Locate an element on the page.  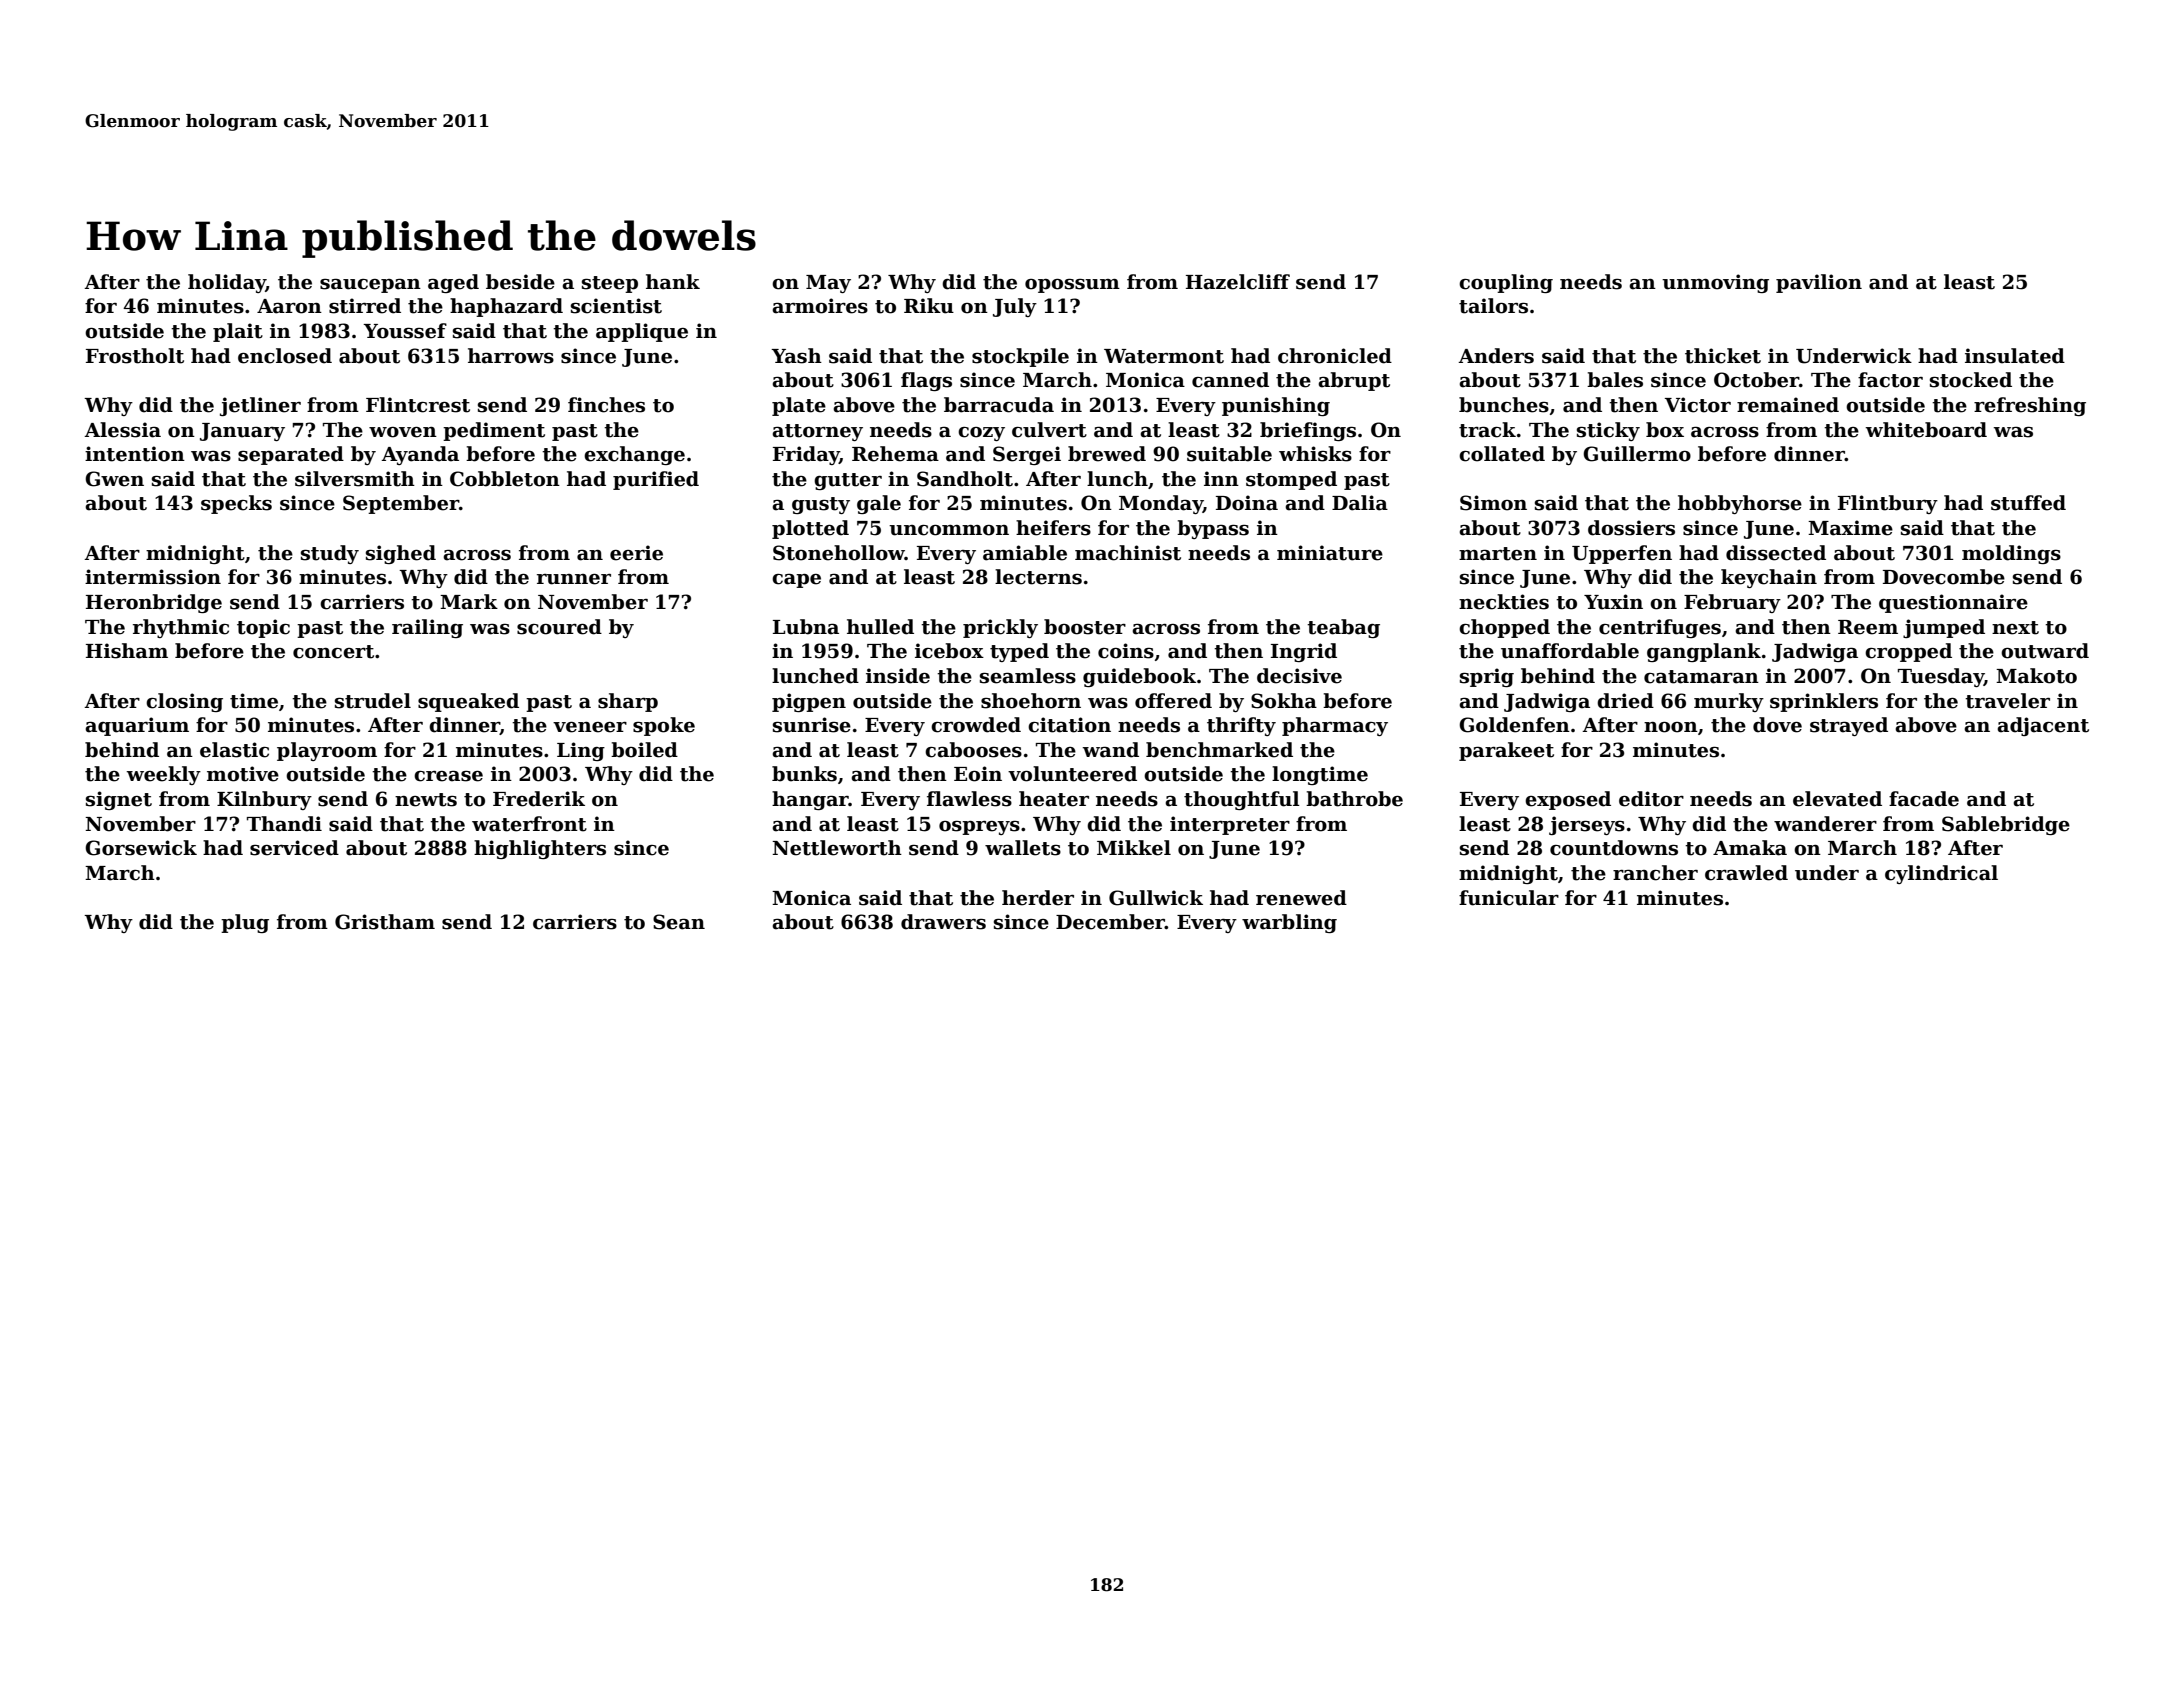
October is located at coordinates (1756, 380).
